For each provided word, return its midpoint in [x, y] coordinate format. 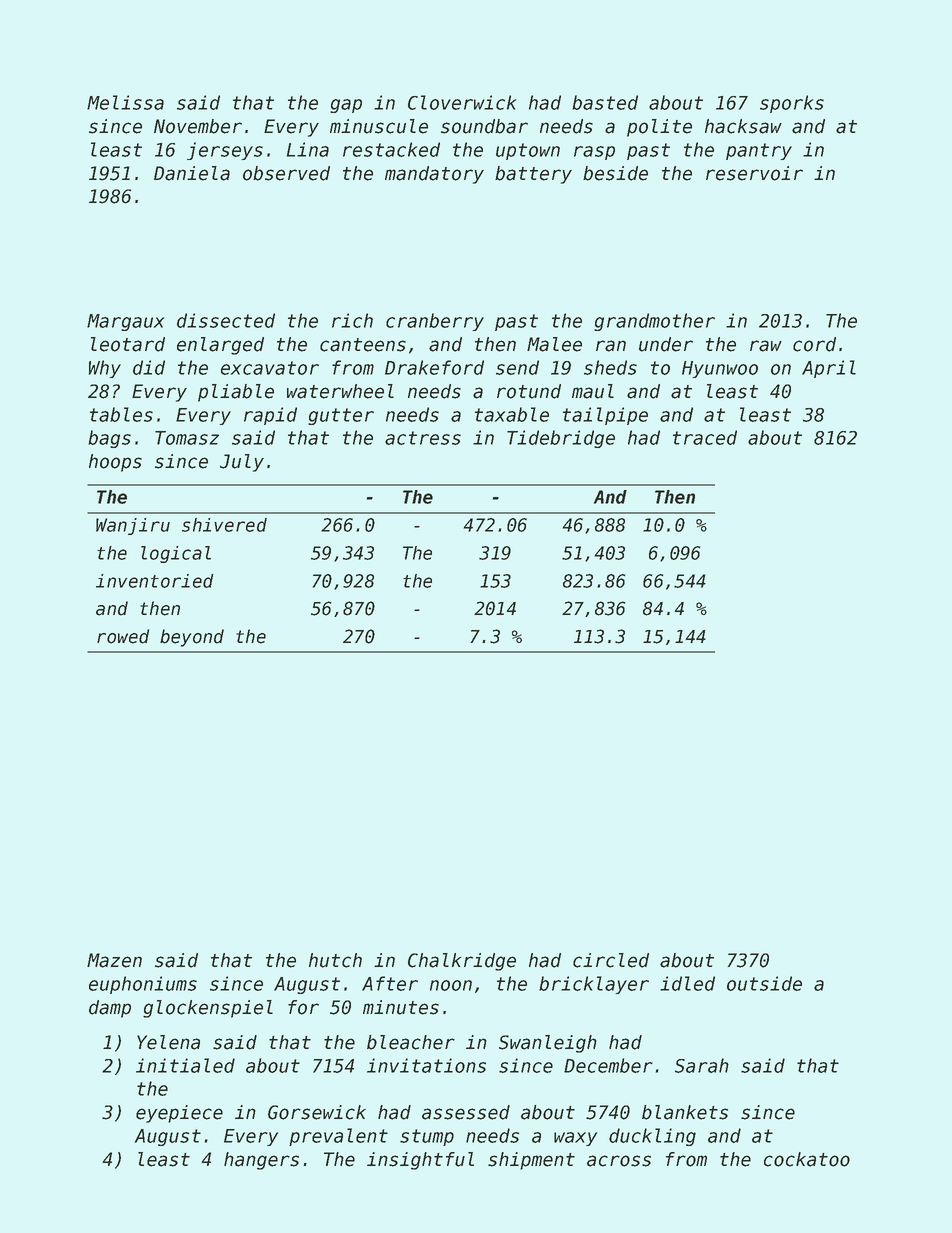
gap [346, 106]
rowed [123, 636]
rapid [270, 416]
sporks [792, 104]
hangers [261, 1161]
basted [605, 102]
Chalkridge [462, 962]
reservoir [754, 173]
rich [352, 320]
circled [611, 960]
